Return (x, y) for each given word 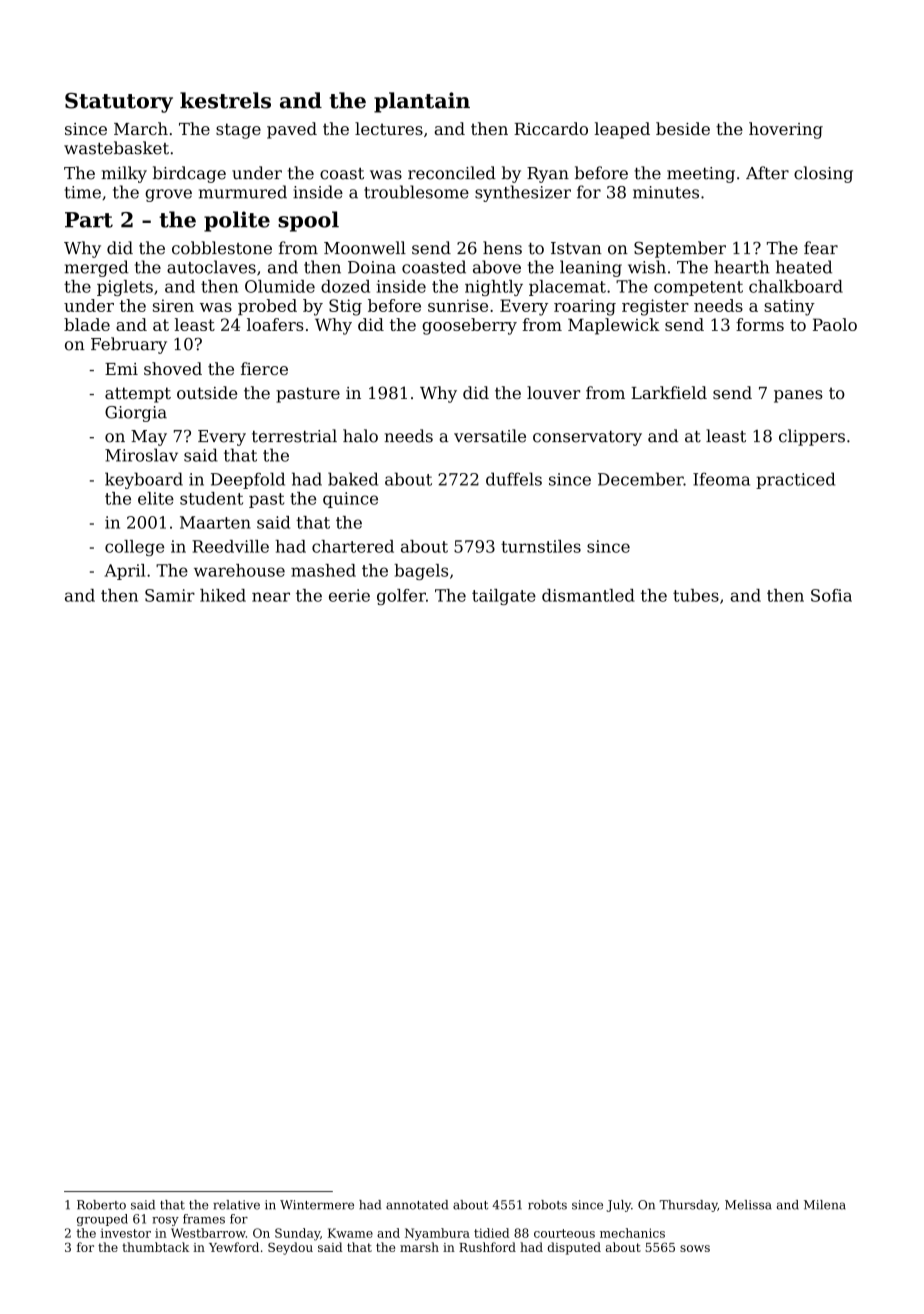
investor (126, 1233)
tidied (492, 1233)
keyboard (144, 480)
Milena (825, 1205)
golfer (401, 597)
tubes (696, 595)
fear (821, 248)
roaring (585, 307)
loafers (275, 324)
